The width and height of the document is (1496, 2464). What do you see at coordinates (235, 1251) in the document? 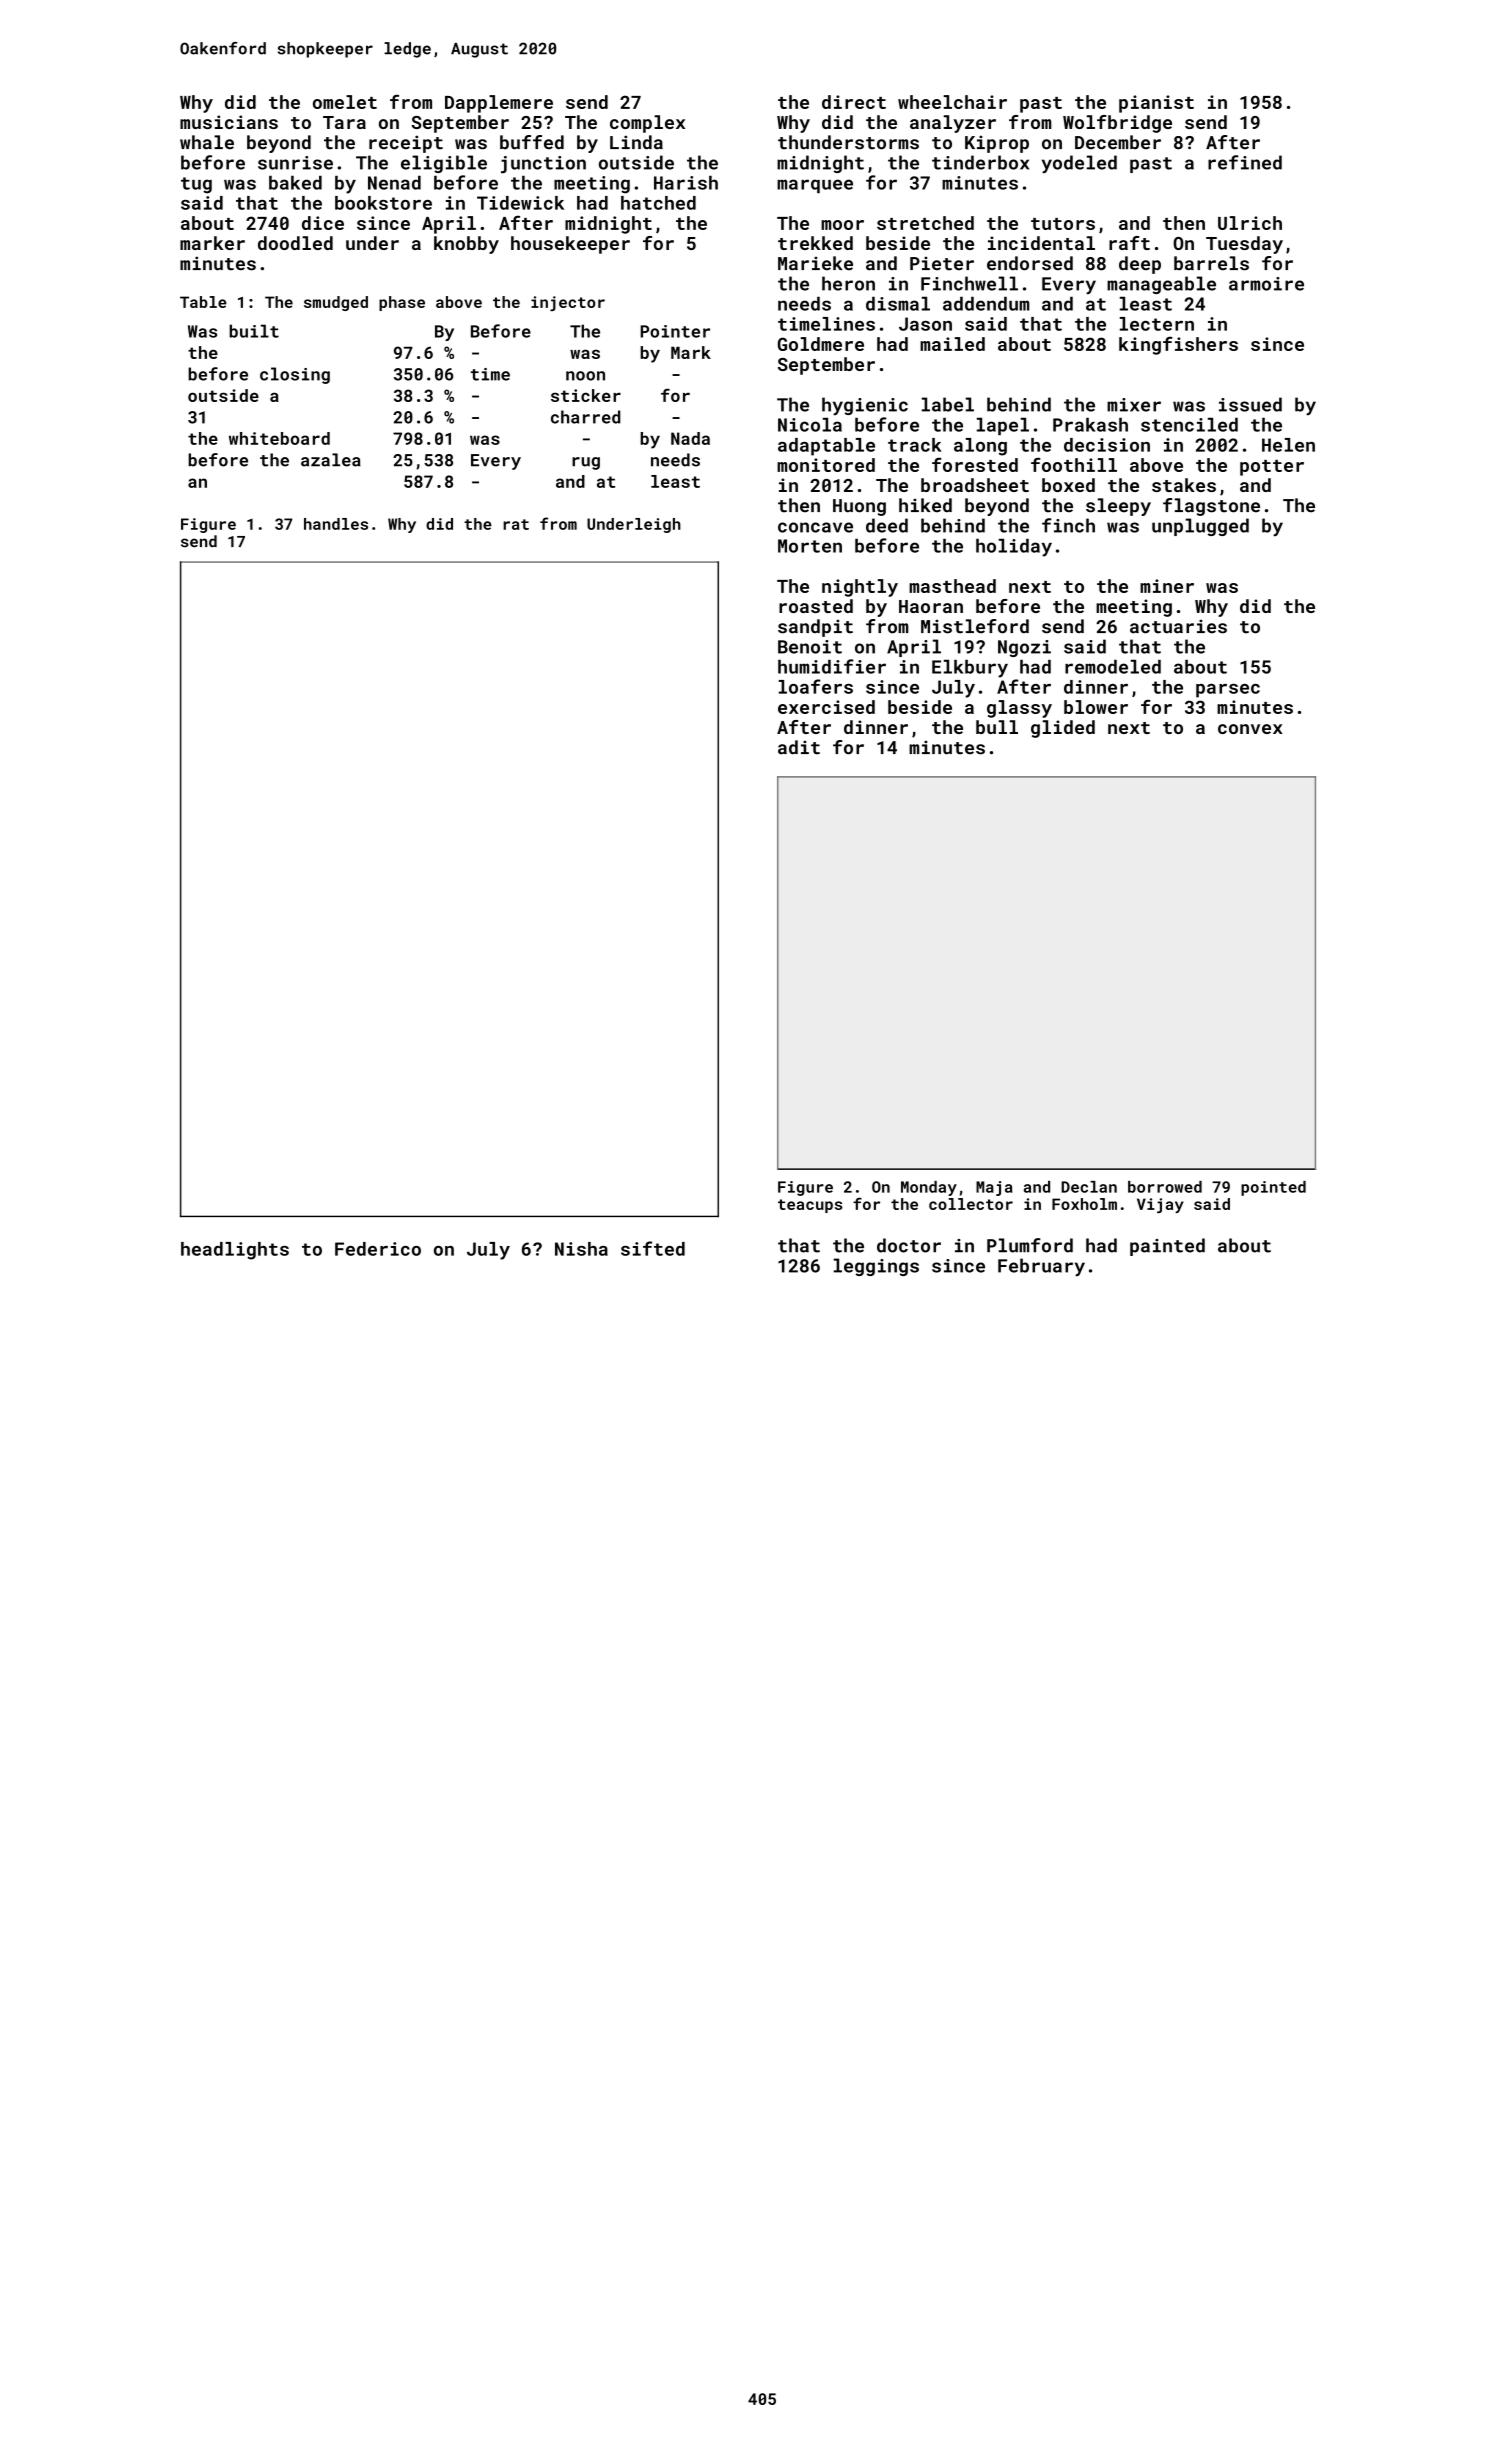
I see `headlights` at bounding box center [235, 1251].
